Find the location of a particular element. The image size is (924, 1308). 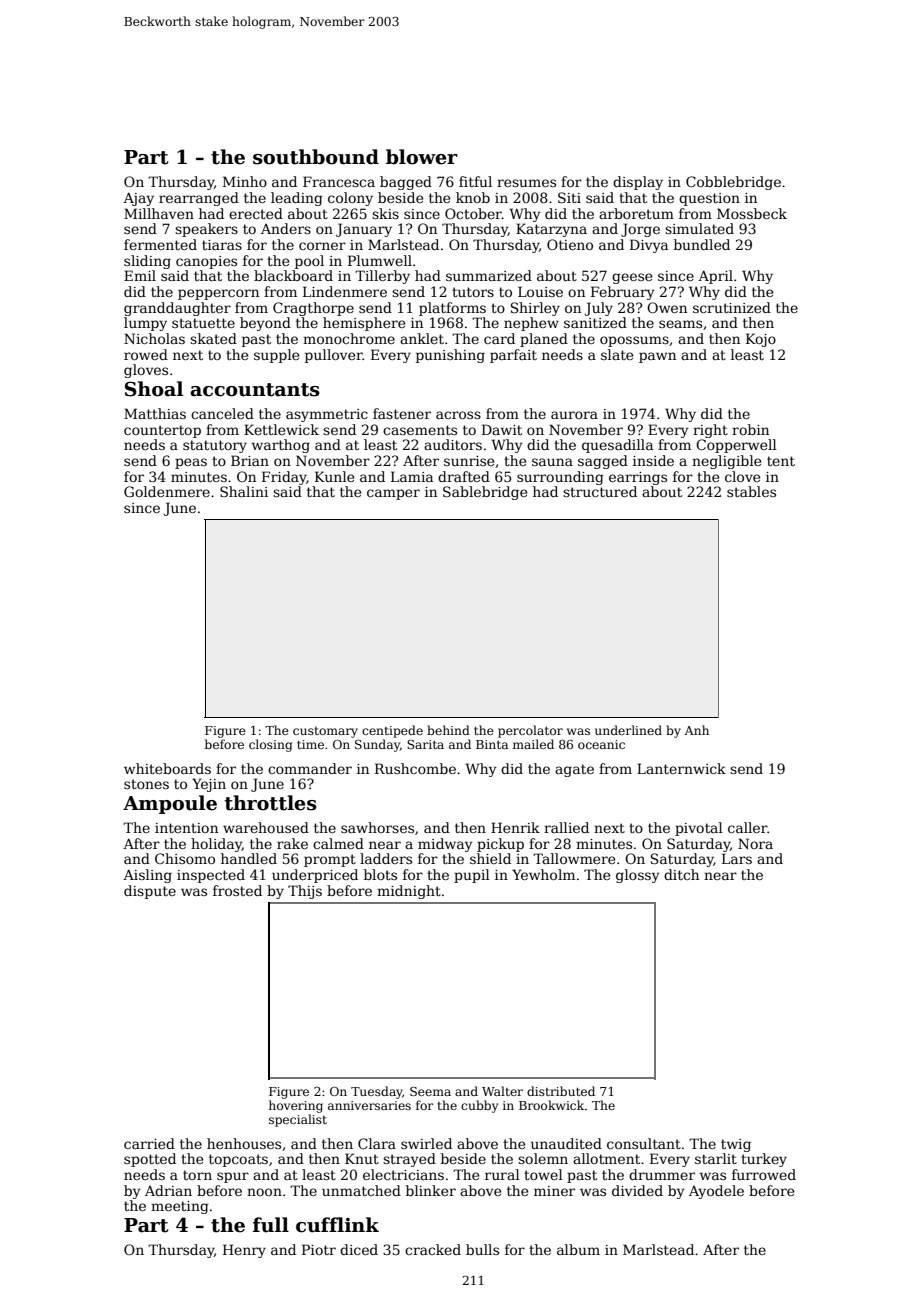

pivotal is located at coordinates (699, 829).
